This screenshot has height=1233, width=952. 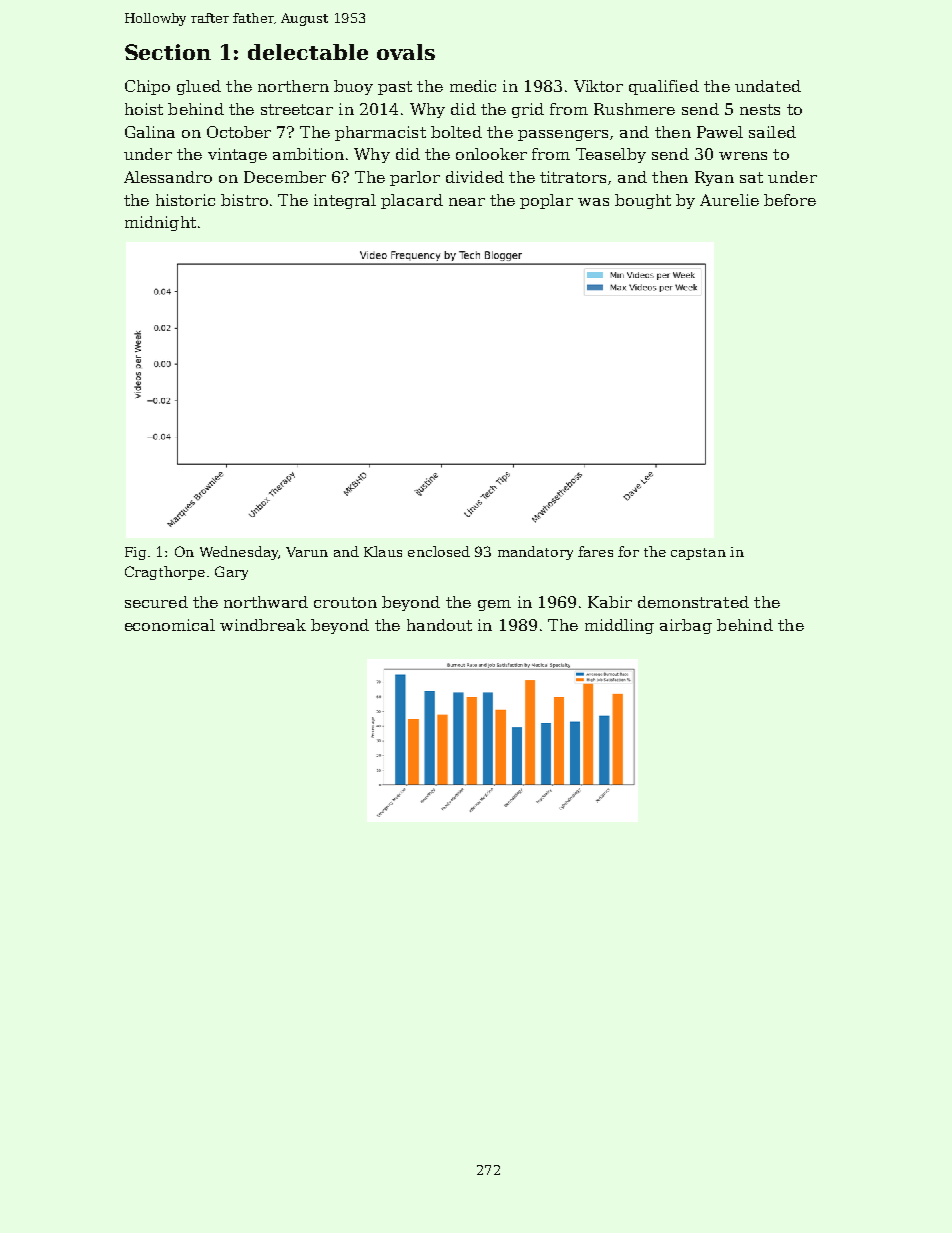 What do you see at coordinates (595, 551) in the screenshot?
I see `fares` at bounding box center [595, 551].
